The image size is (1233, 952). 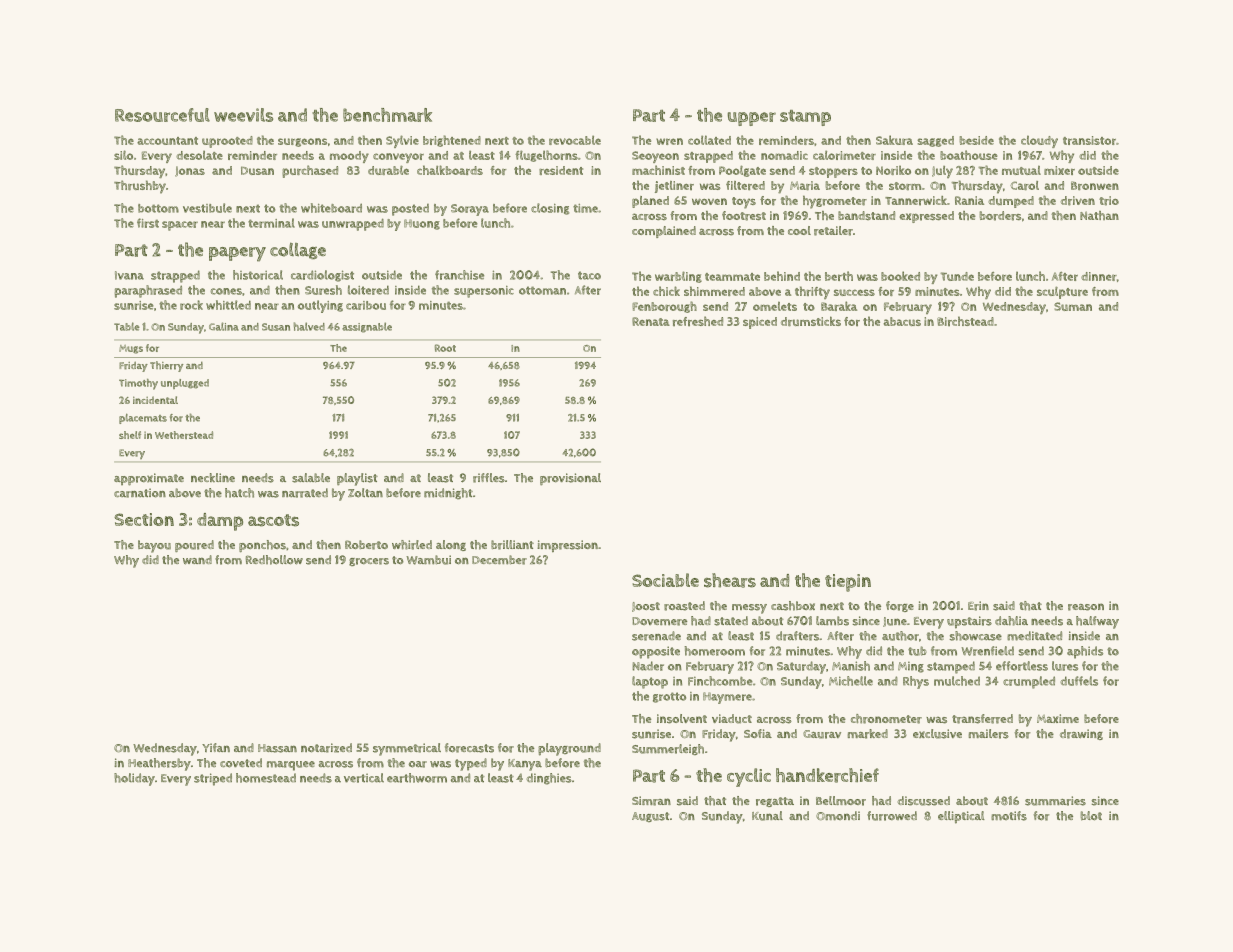 What do you see at coordinates (570, 479) in the screenshot?
I see `provisional` at bounding box center [570, 479].
